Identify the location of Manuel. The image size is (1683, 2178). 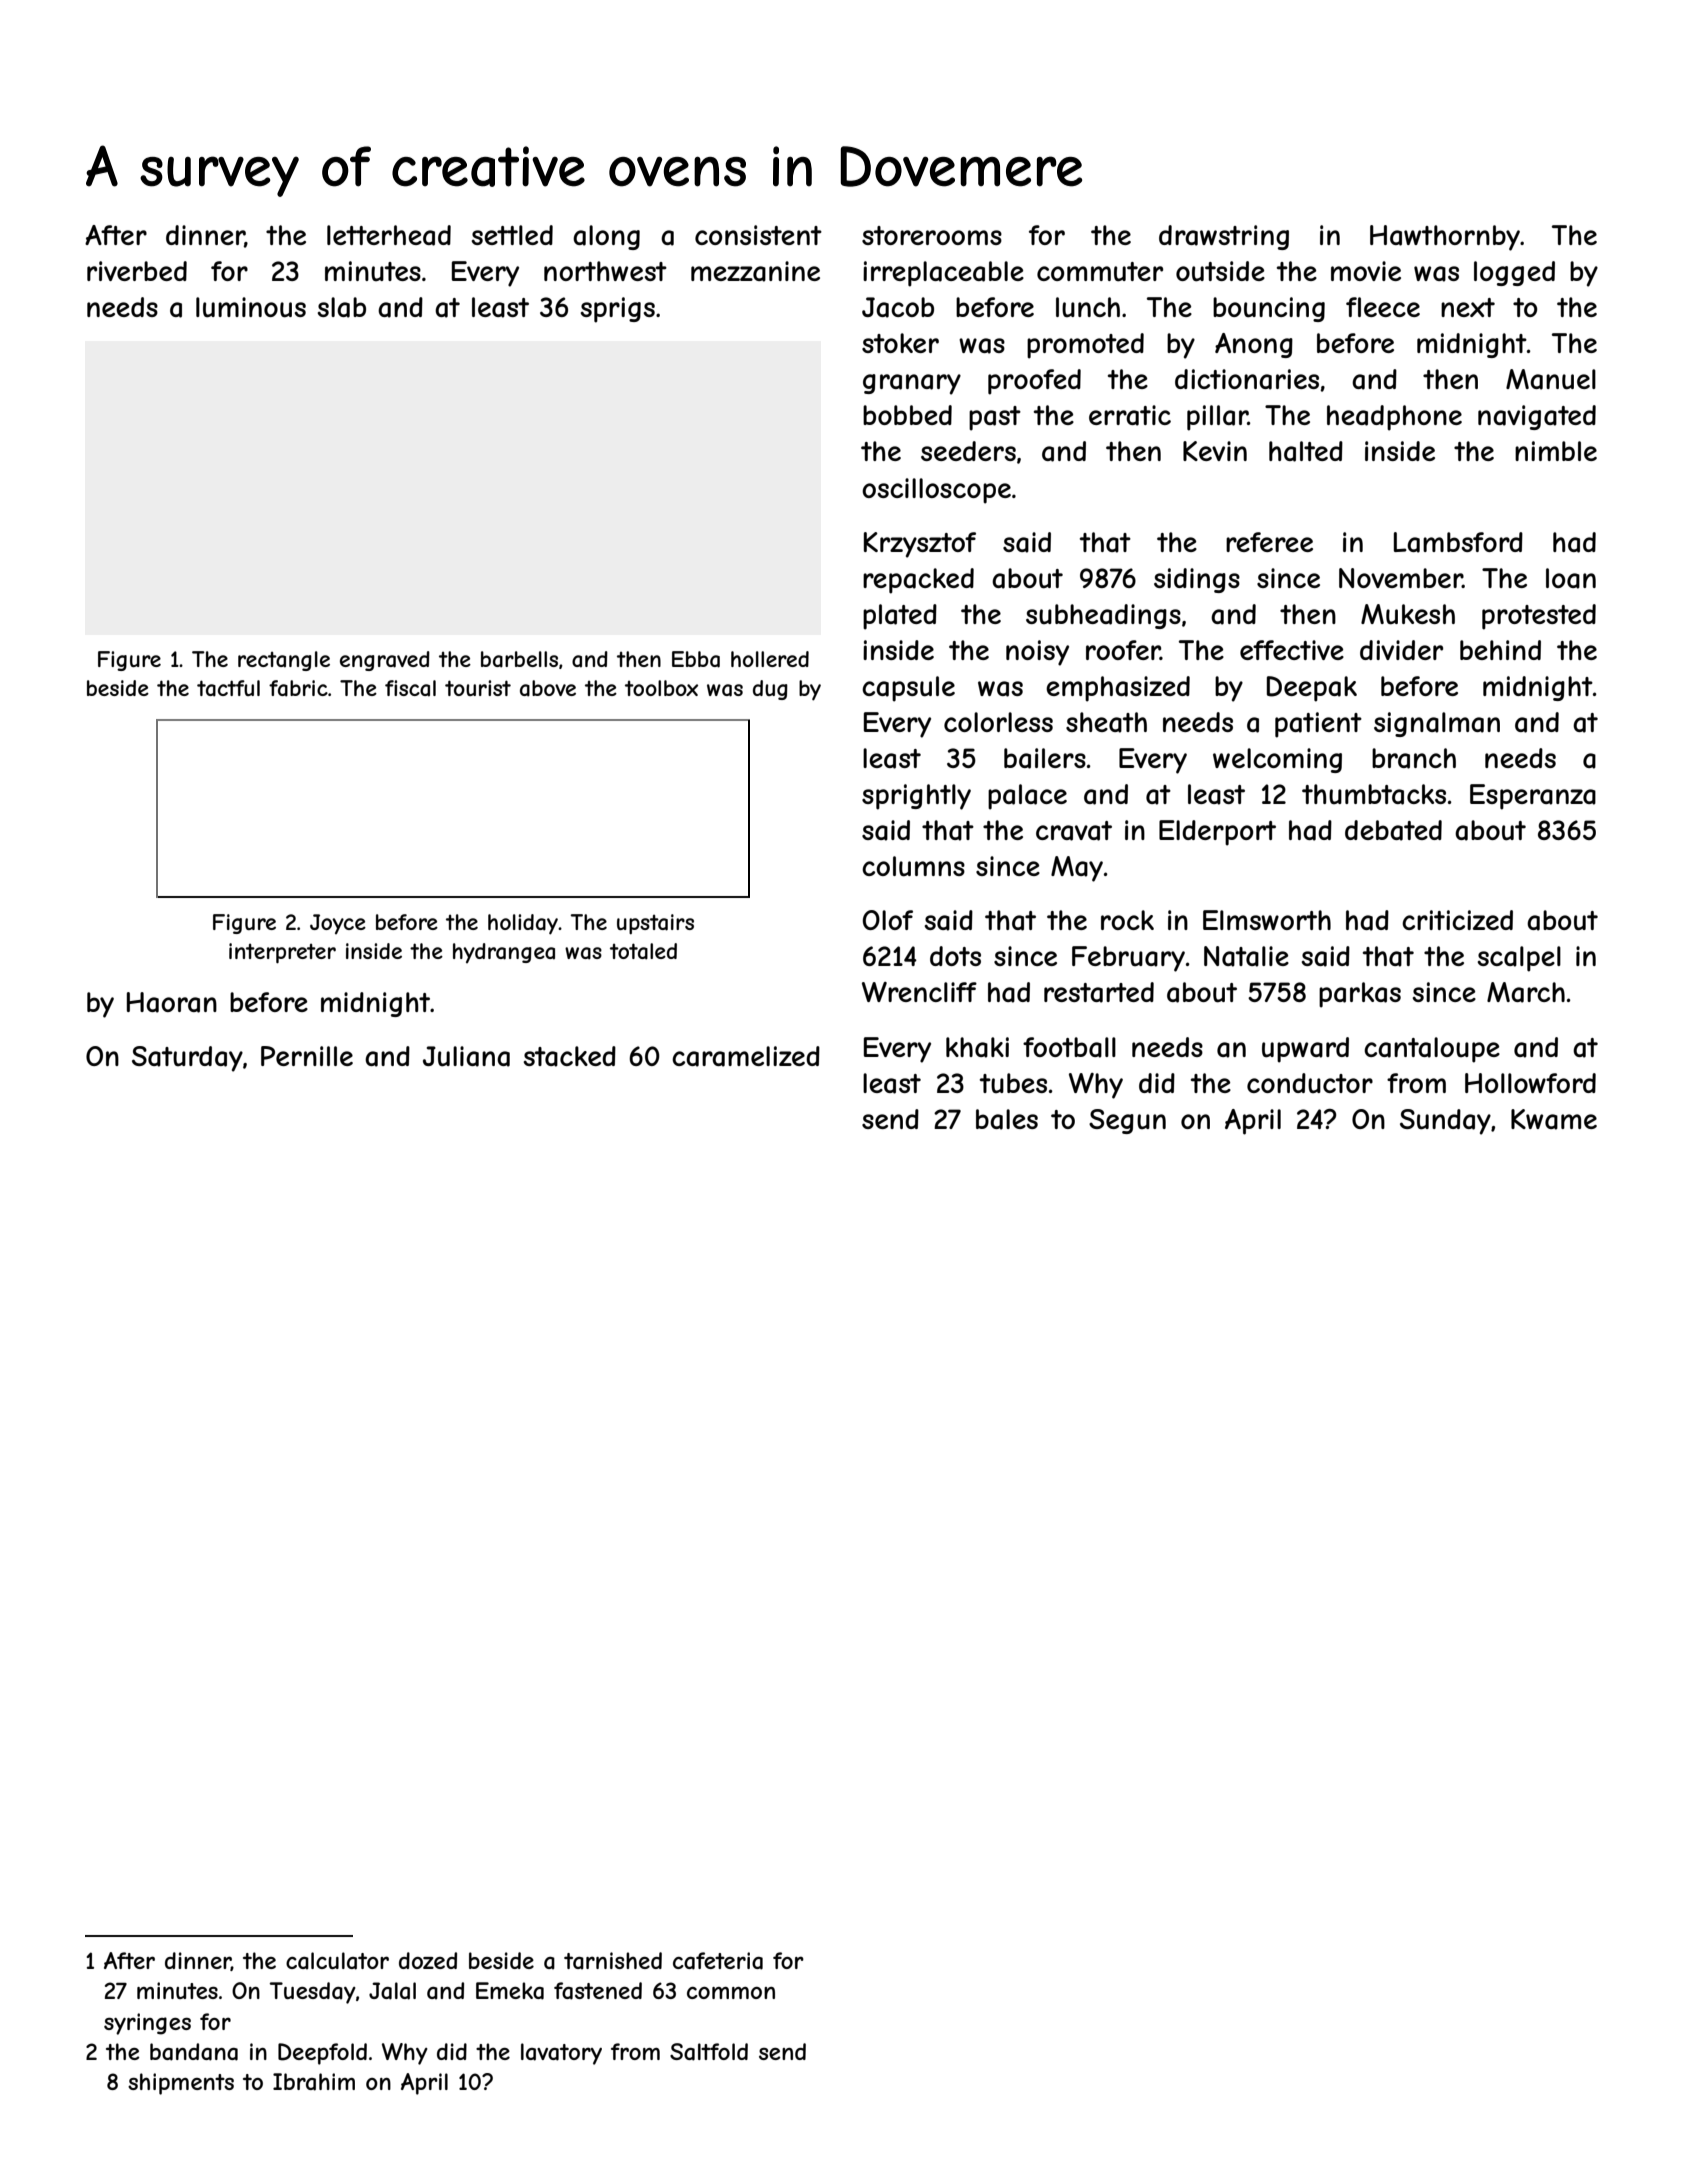
(1551, 379).
